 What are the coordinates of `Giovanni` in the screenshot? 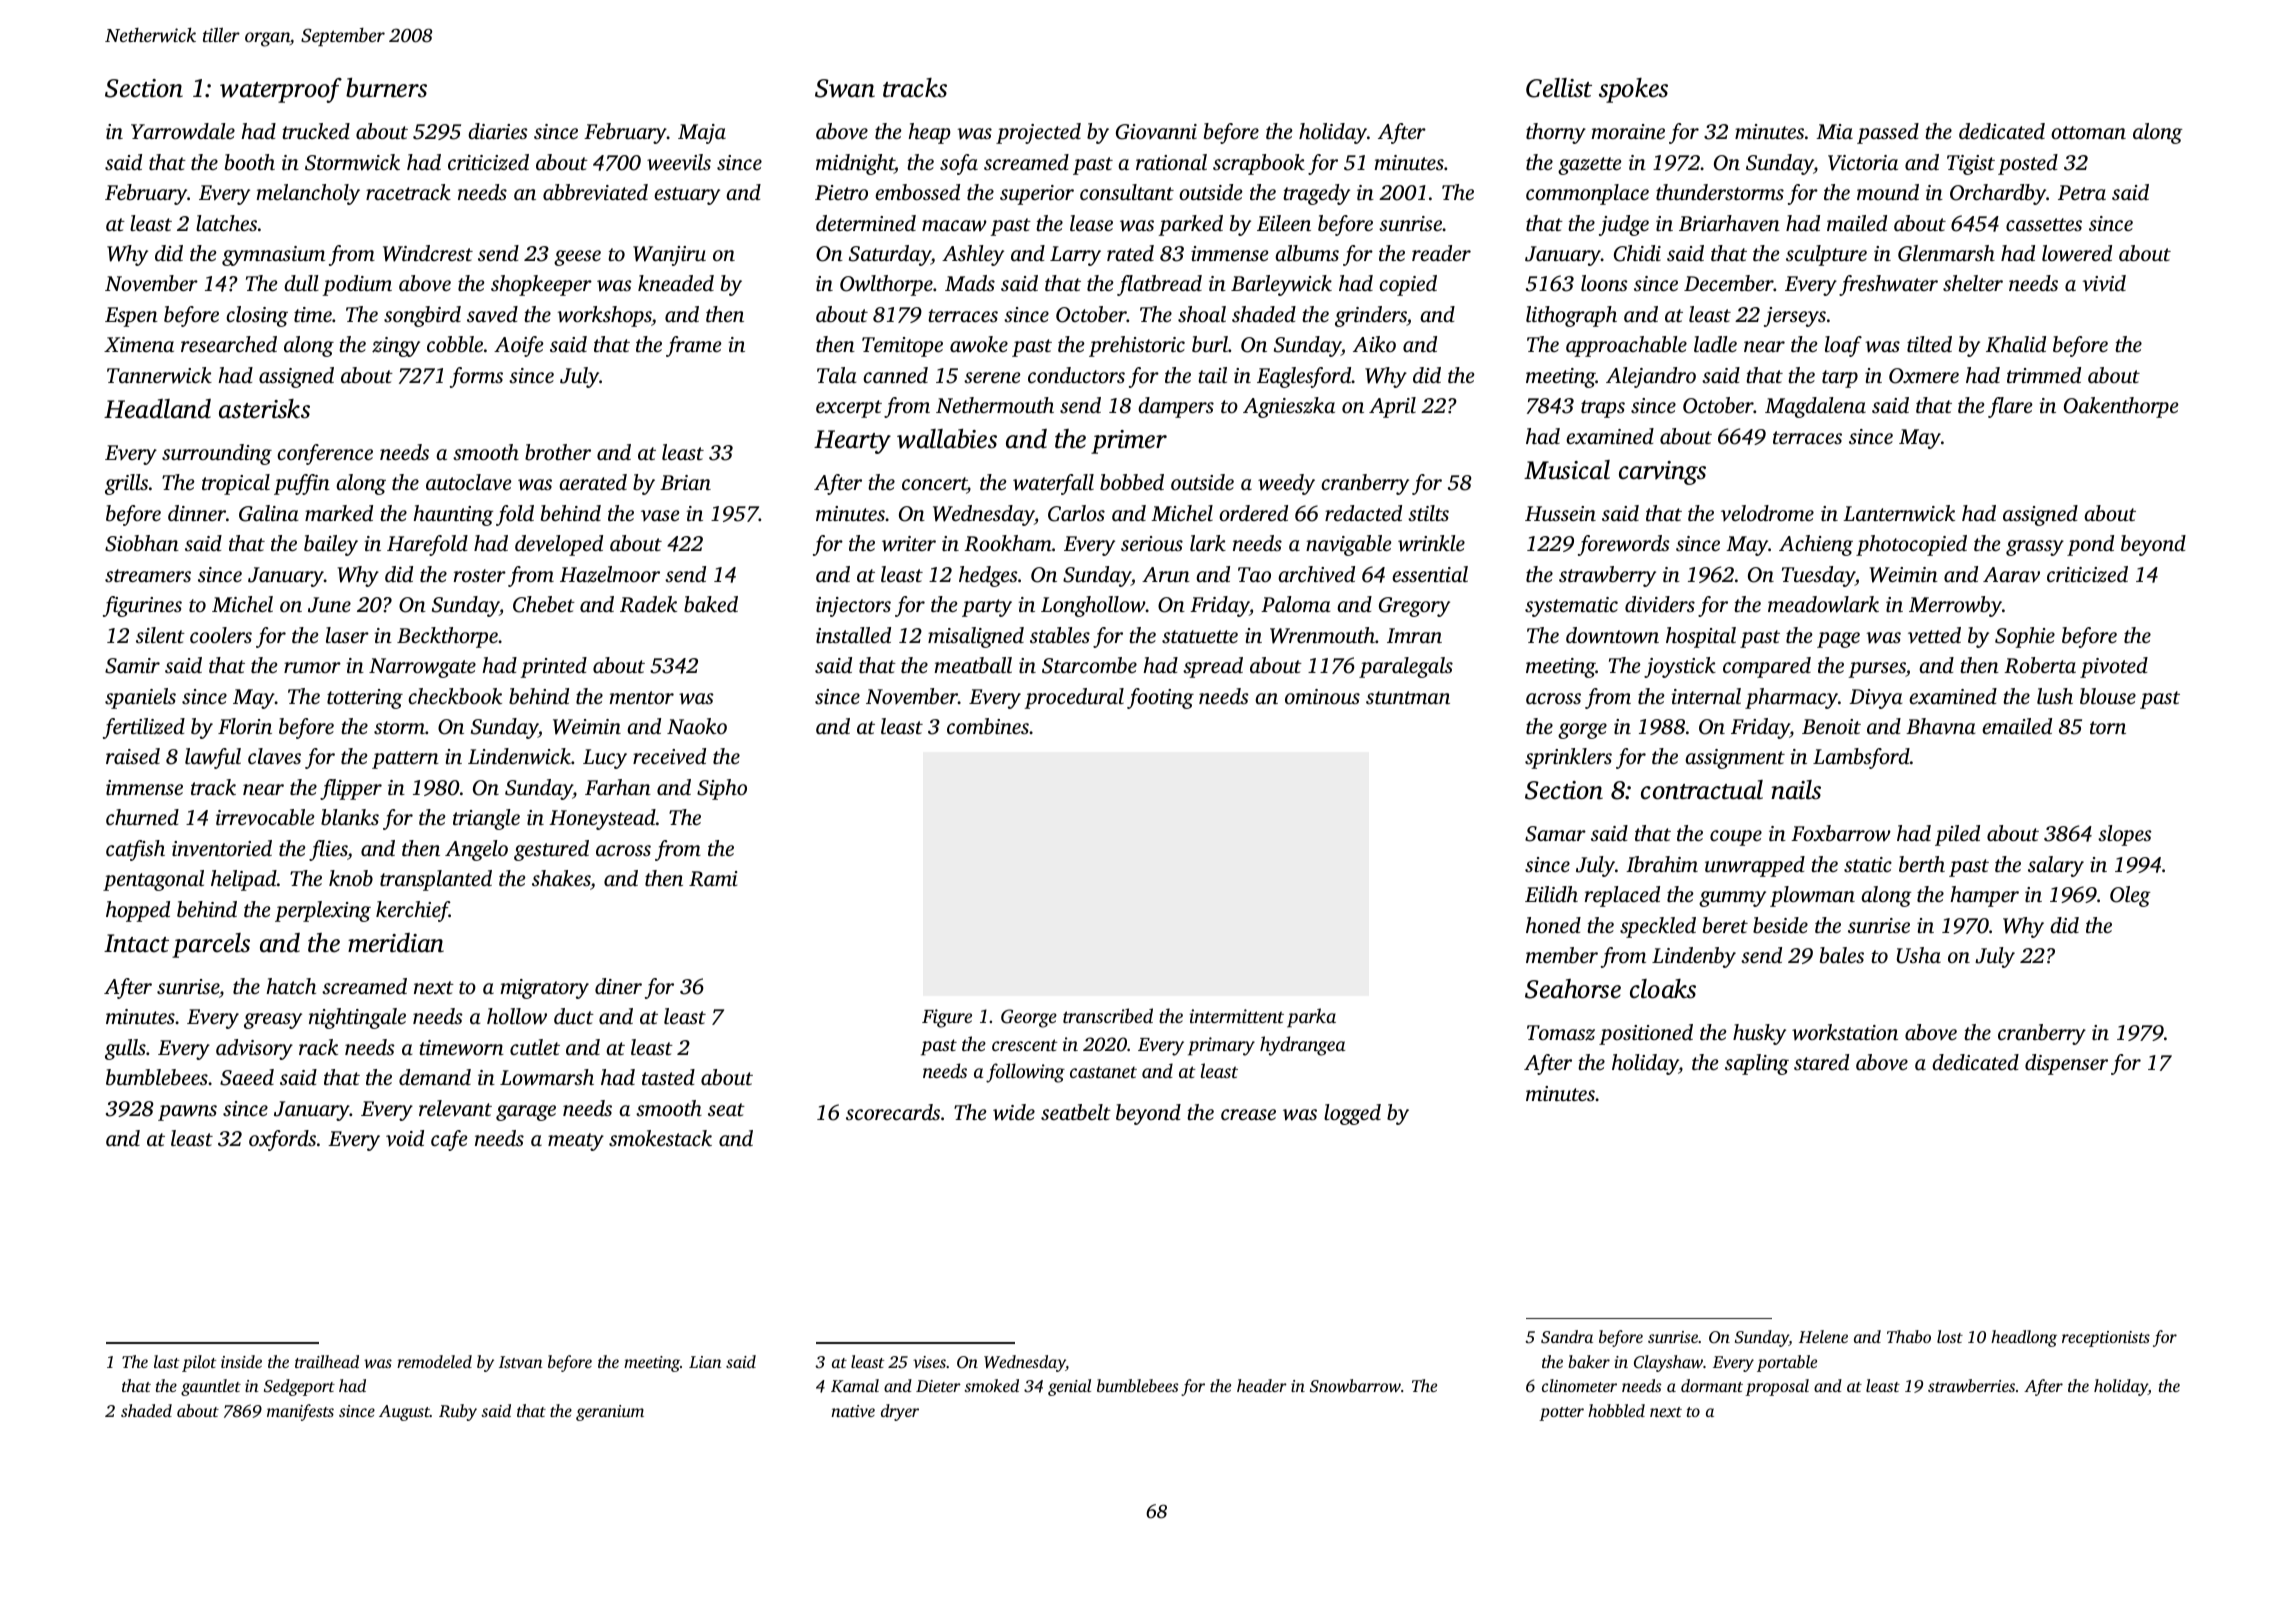 It's located at (1156, 132).
